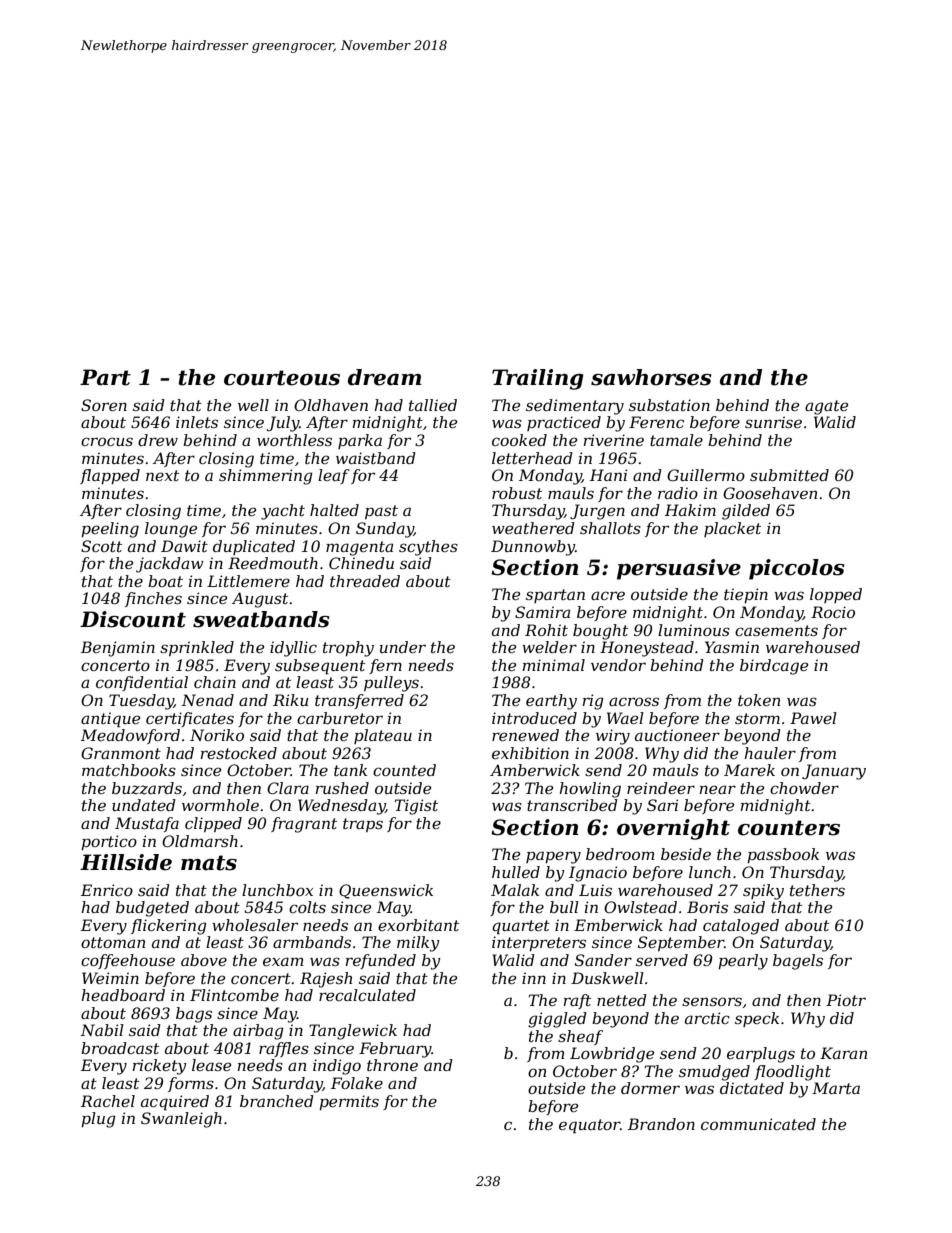 This document has height=1233, width=952. Describe the element at coordinates (416, 807) in the document. I see `Tigist` at that location.
